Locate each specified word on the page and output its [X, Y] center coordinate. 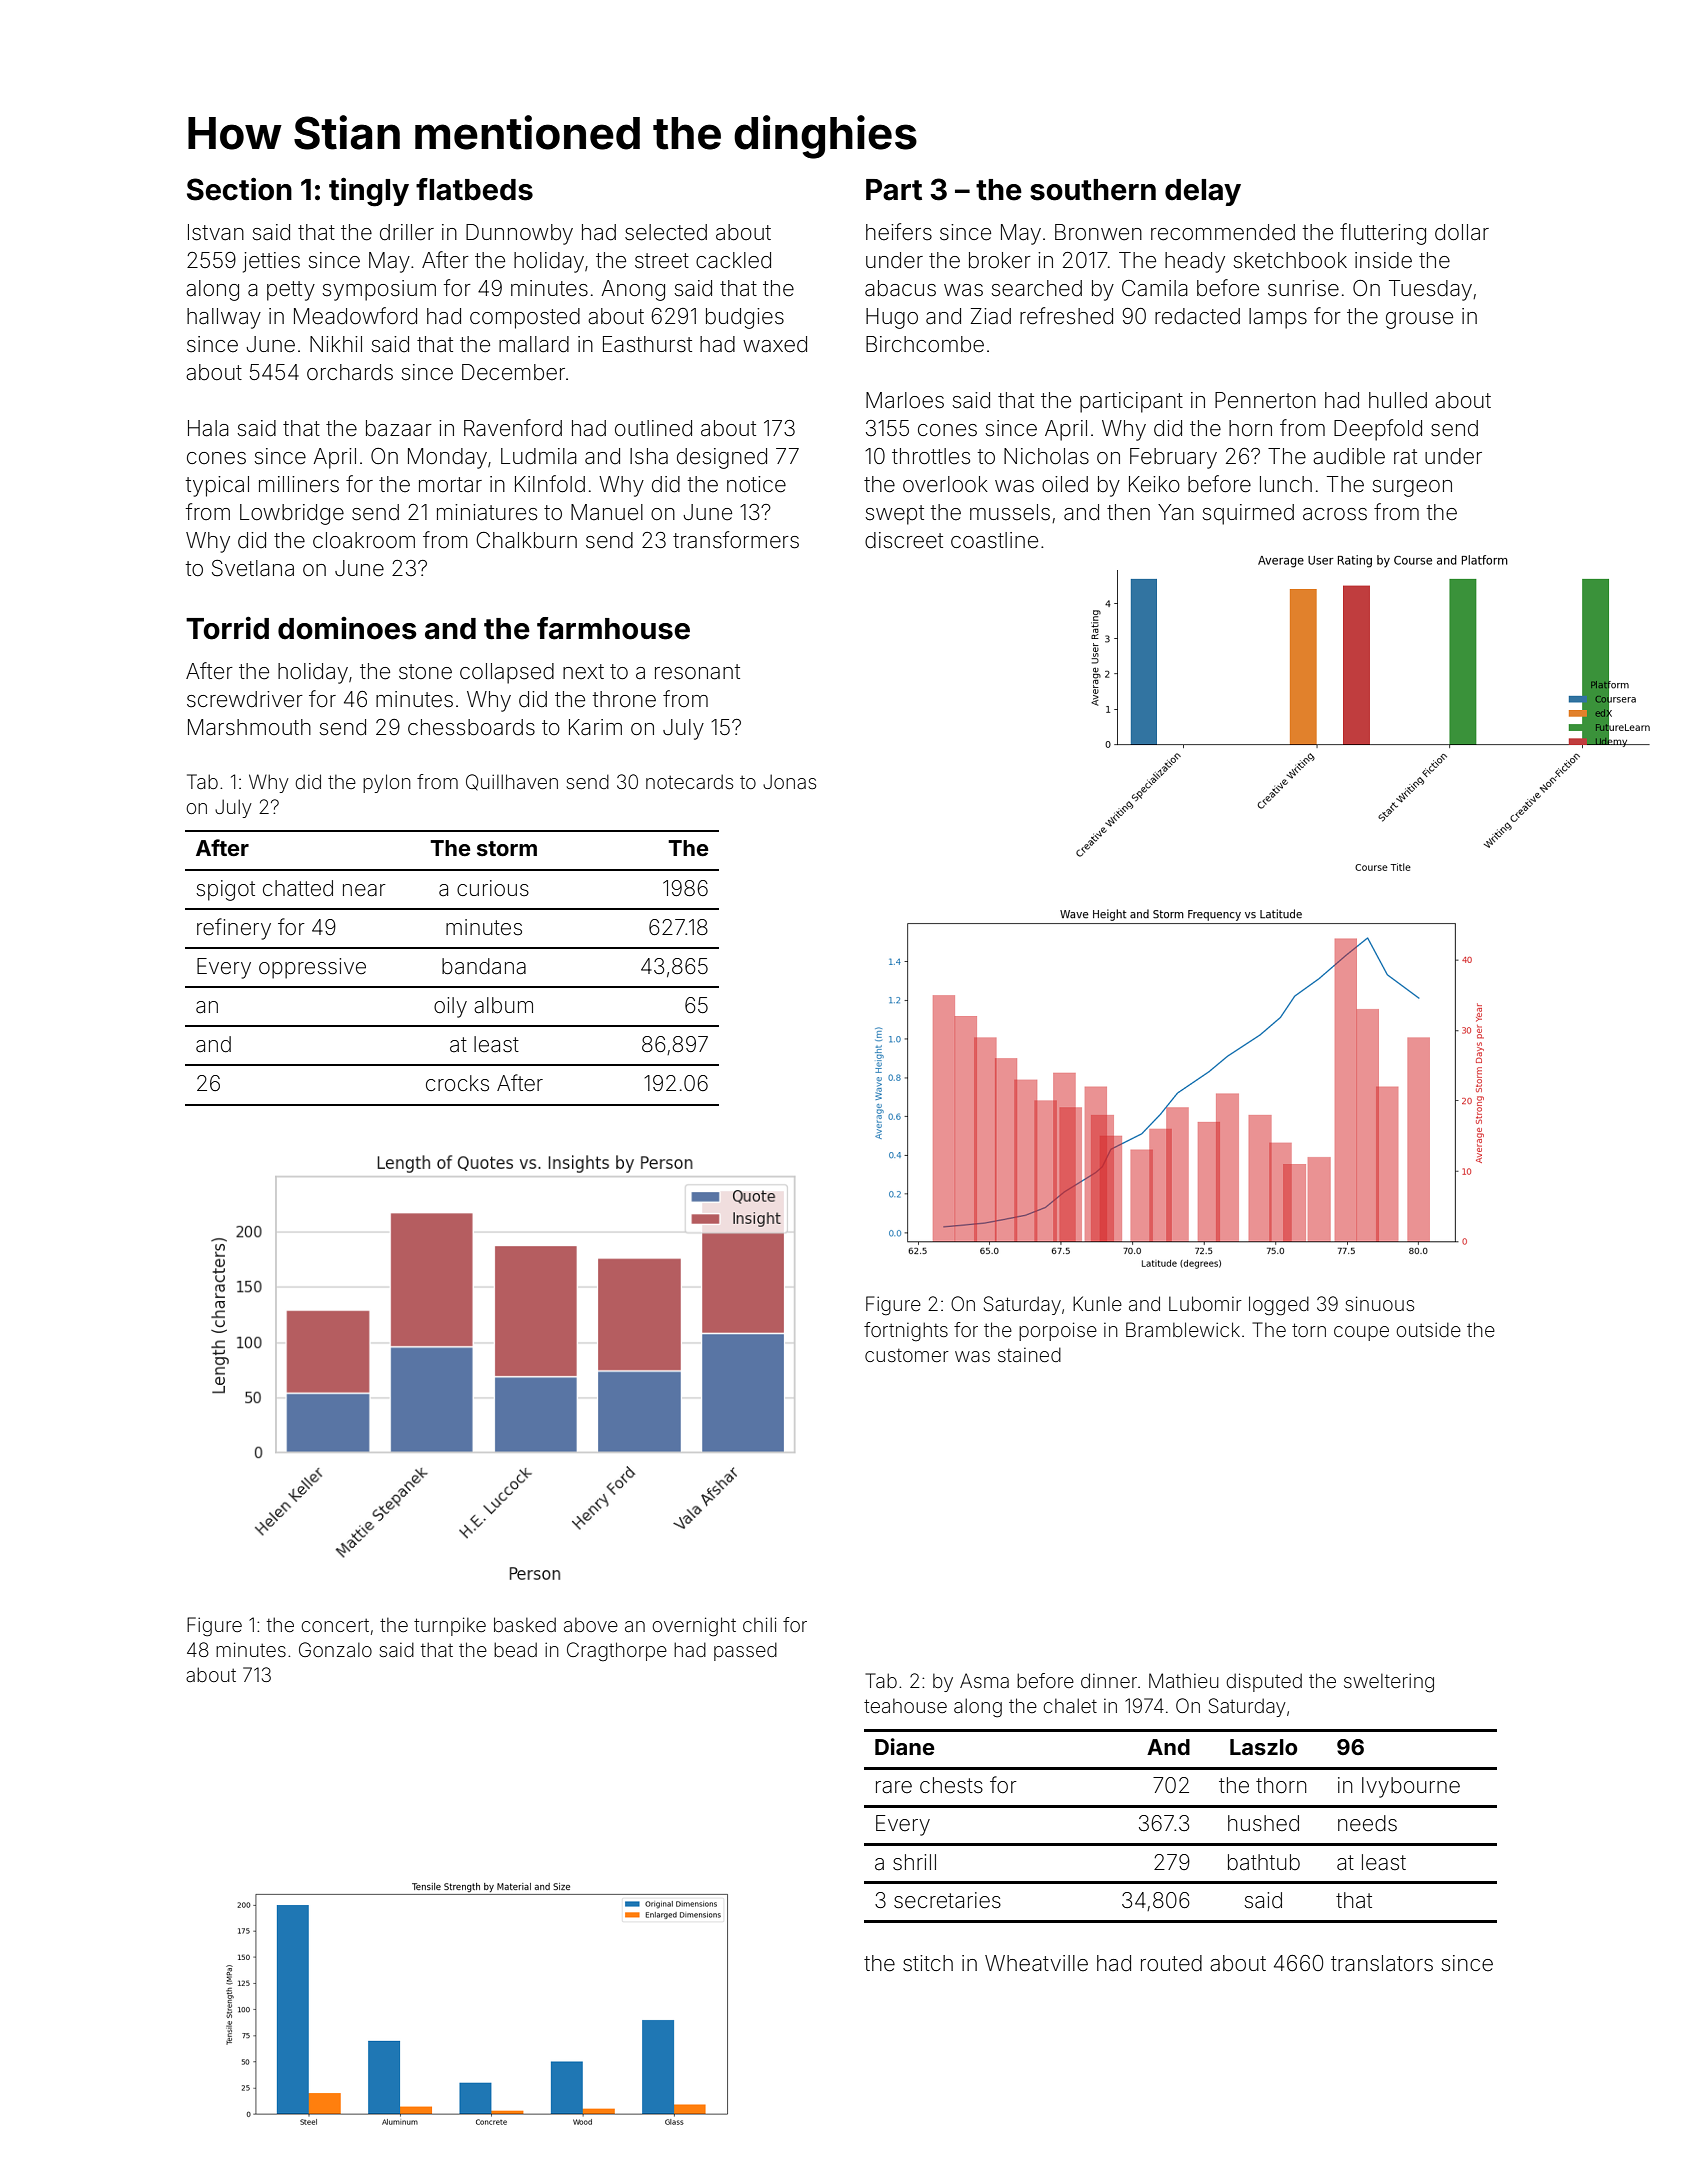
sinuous [1380, 1303]
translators [1382, 1963]
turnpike [450, 1626]
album [503, 1005]
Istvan [216, 232]
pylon [387, 783]
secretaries [947, 1900]
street [662, 261]
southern [1093, 190]
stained [1029, 1354]
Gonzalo [335, 1649]
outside [1429, 1329]
